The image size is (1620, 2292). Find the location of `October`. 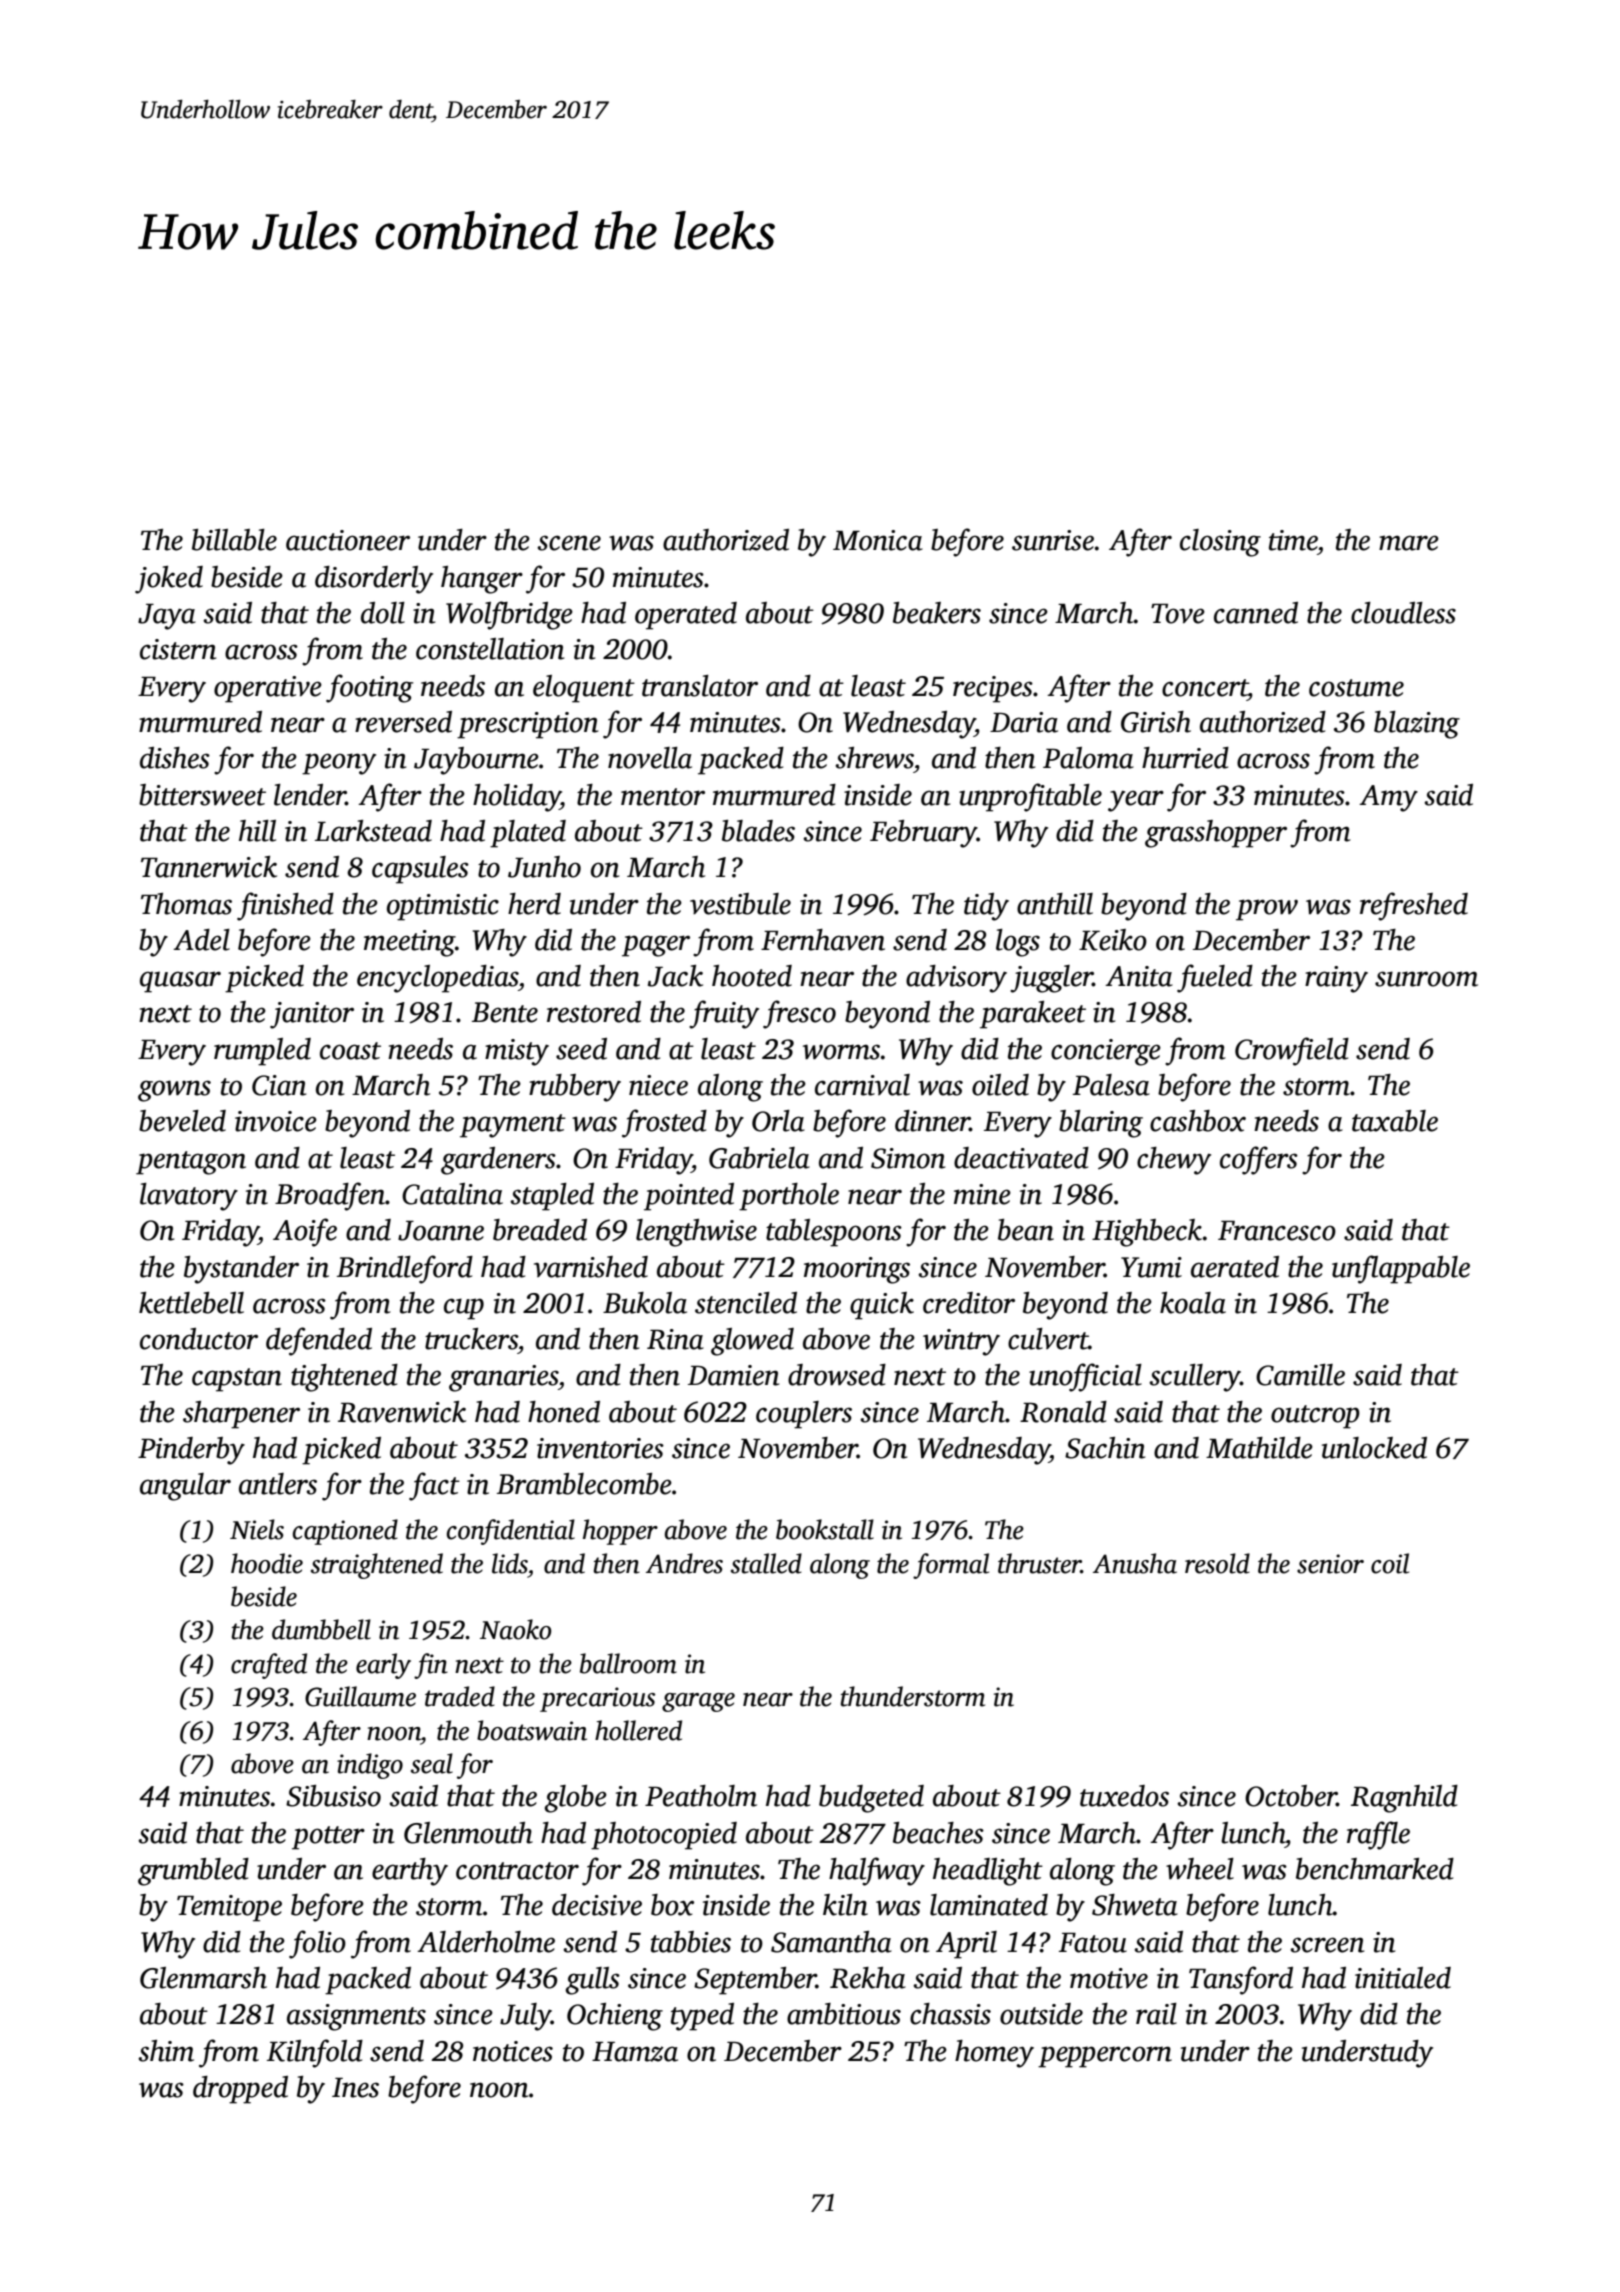

October is located at coordinates (1291, 1796).
